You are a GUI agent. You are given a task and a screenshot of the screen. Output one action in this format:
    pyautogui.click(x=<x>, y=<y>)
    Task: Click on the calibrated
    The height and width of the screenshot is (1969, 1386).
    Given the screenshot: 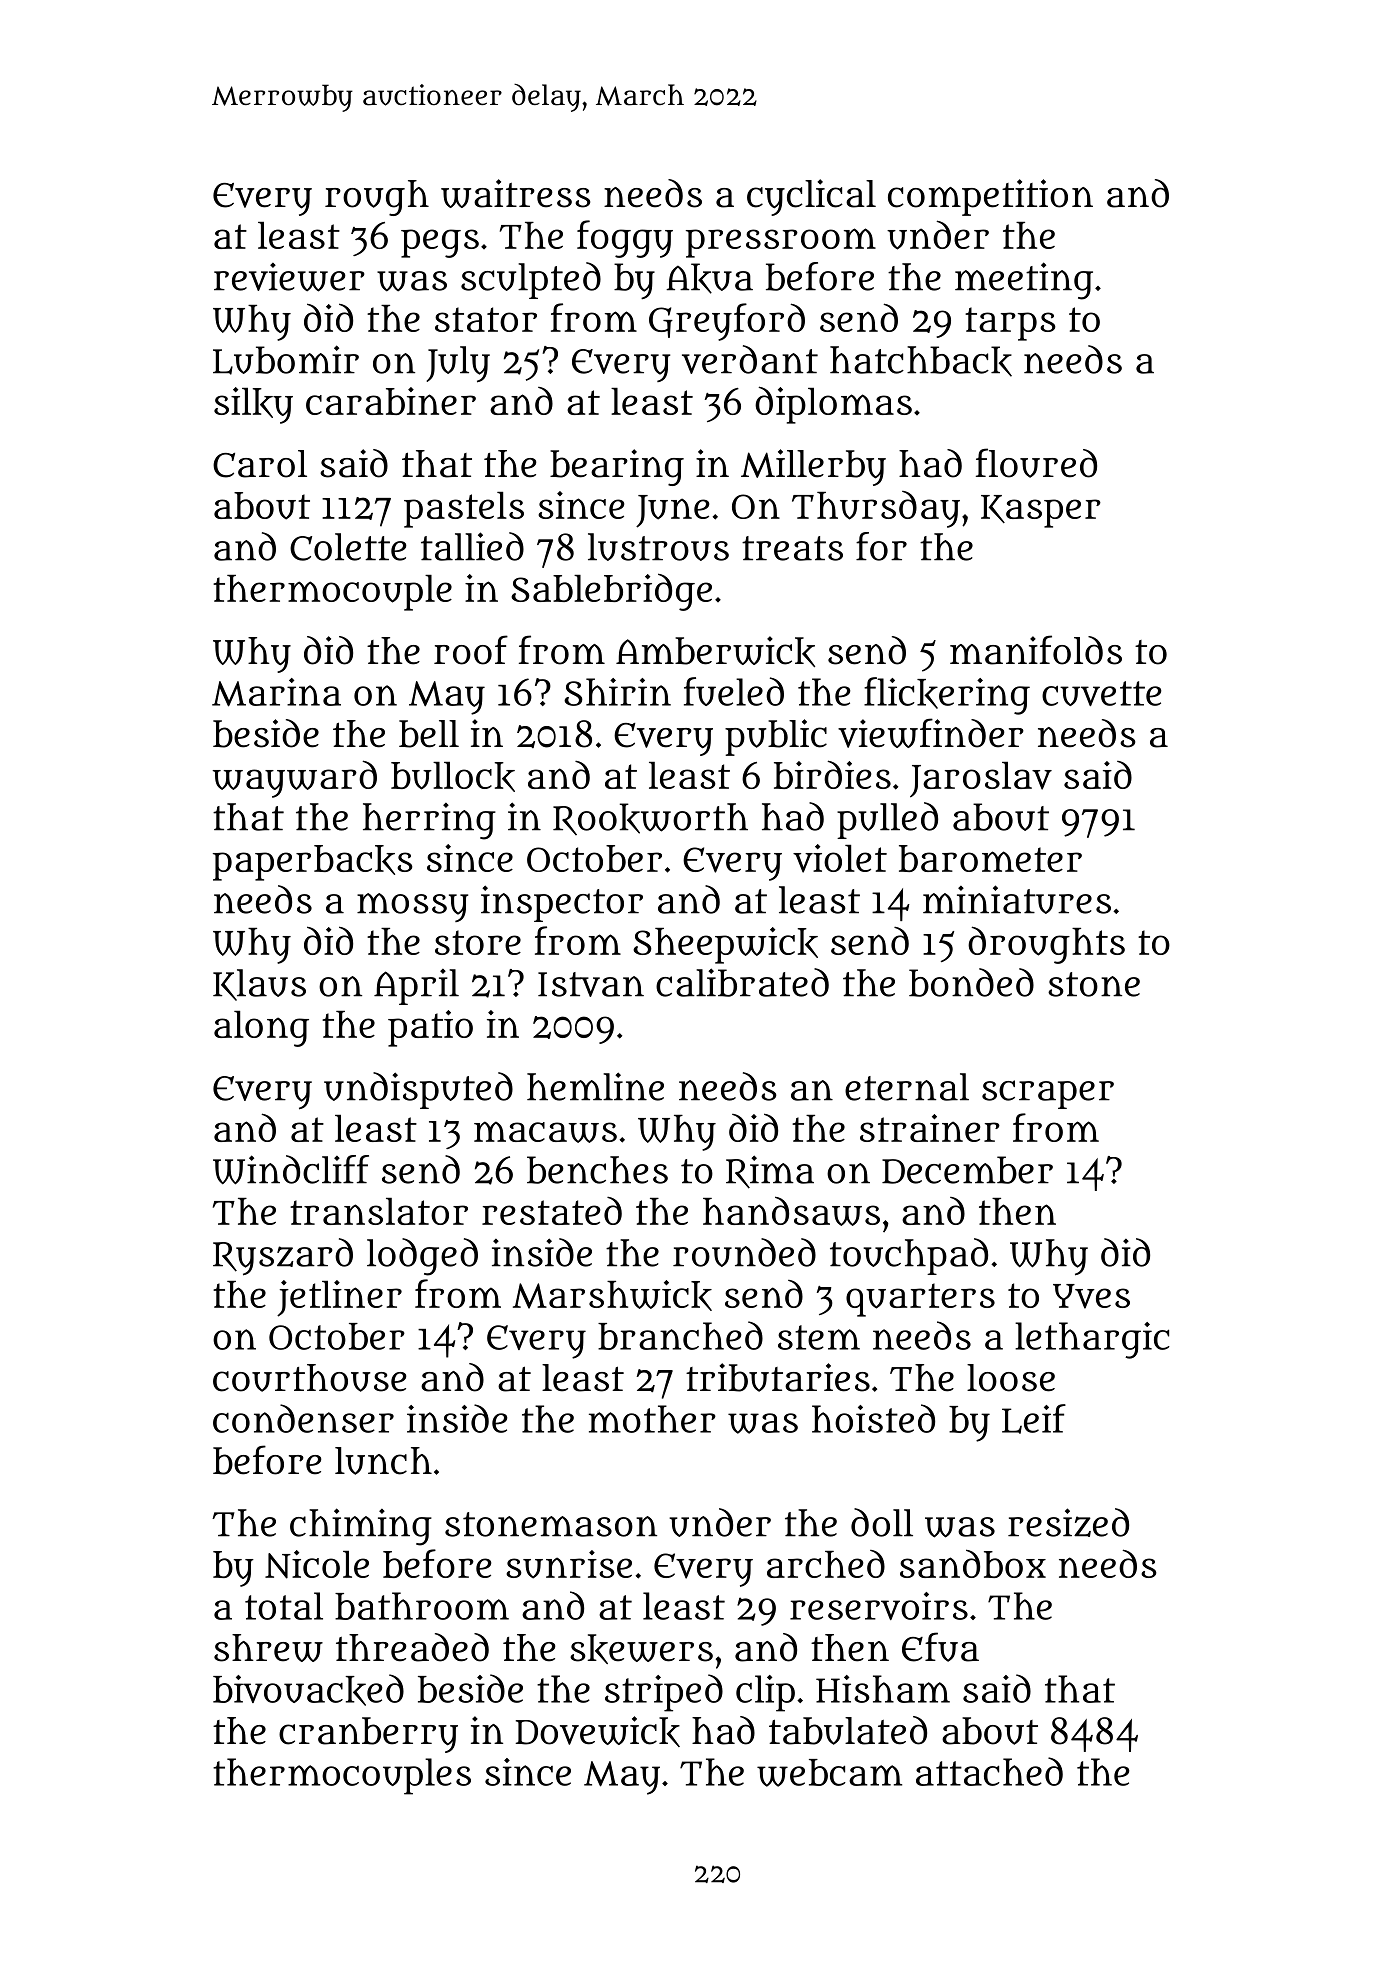 What is the action you would take?
    pyautogui.click(x=742, y=982)
